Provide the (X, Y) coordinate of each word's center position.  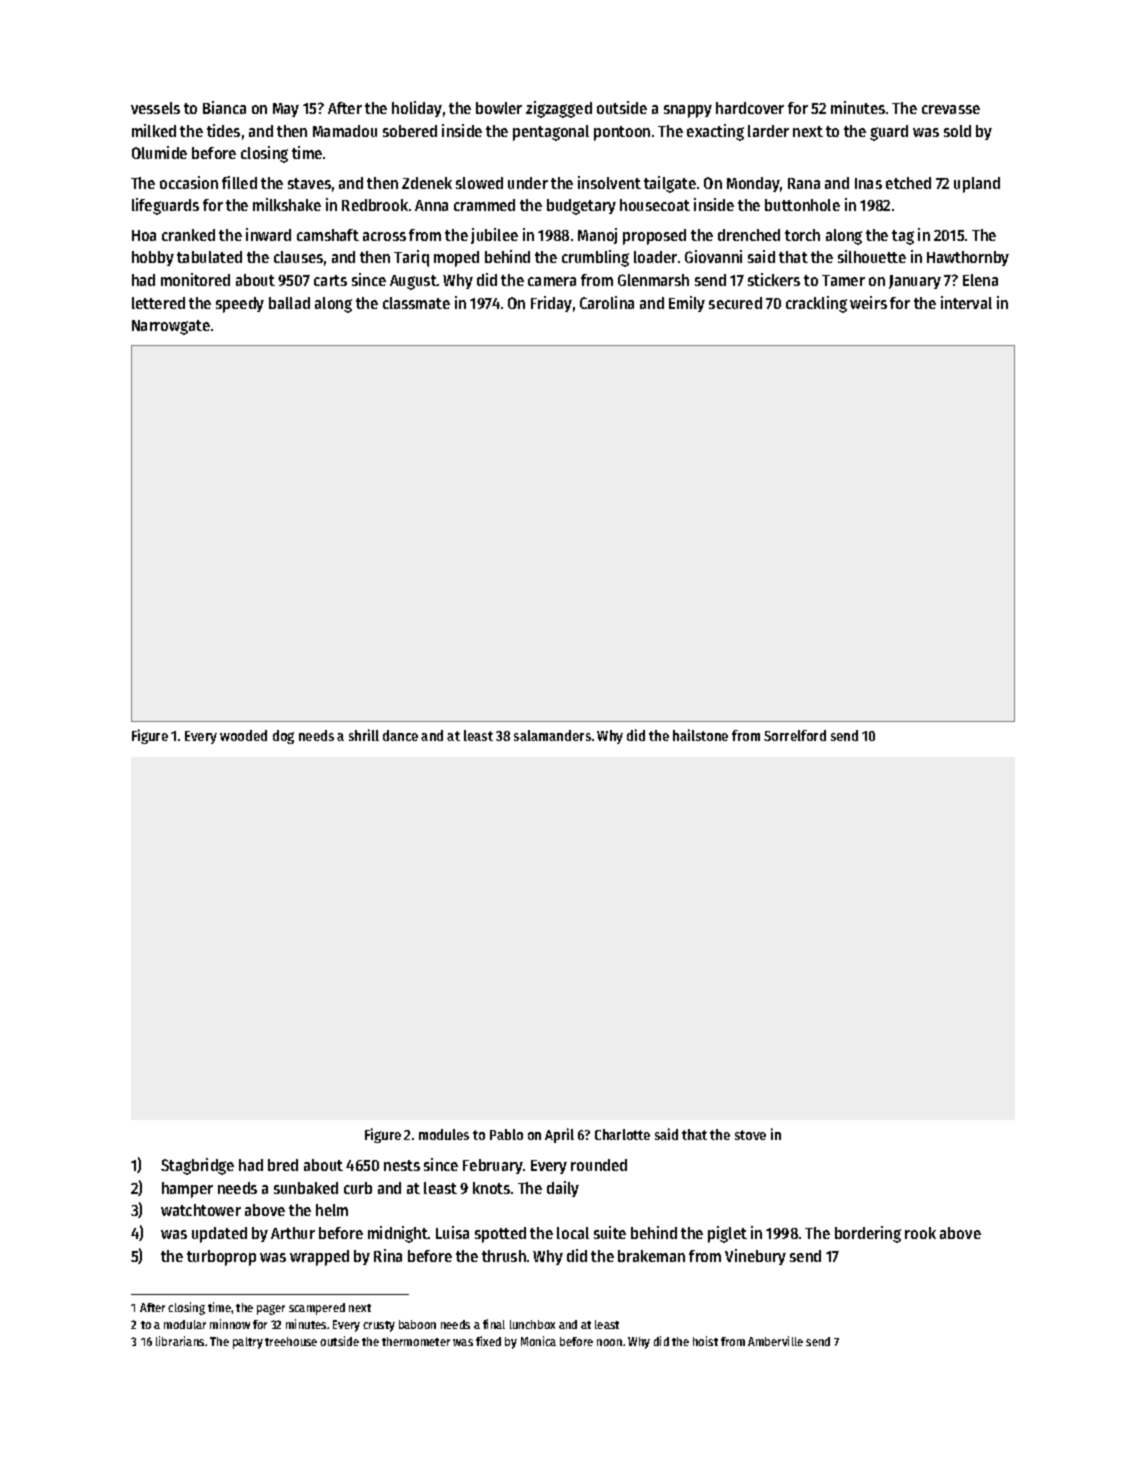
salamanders (552, 735)
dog (283, 737)
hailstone (700, 735)
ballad (289, 303)
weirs (868, 302)
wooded (243, 735)
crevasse (951, 109)
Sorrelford (795, 735)
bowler (499, 108)
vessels (155, 108)
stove (750, 1135)
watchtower (201, 1210)
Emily (687, 304)
